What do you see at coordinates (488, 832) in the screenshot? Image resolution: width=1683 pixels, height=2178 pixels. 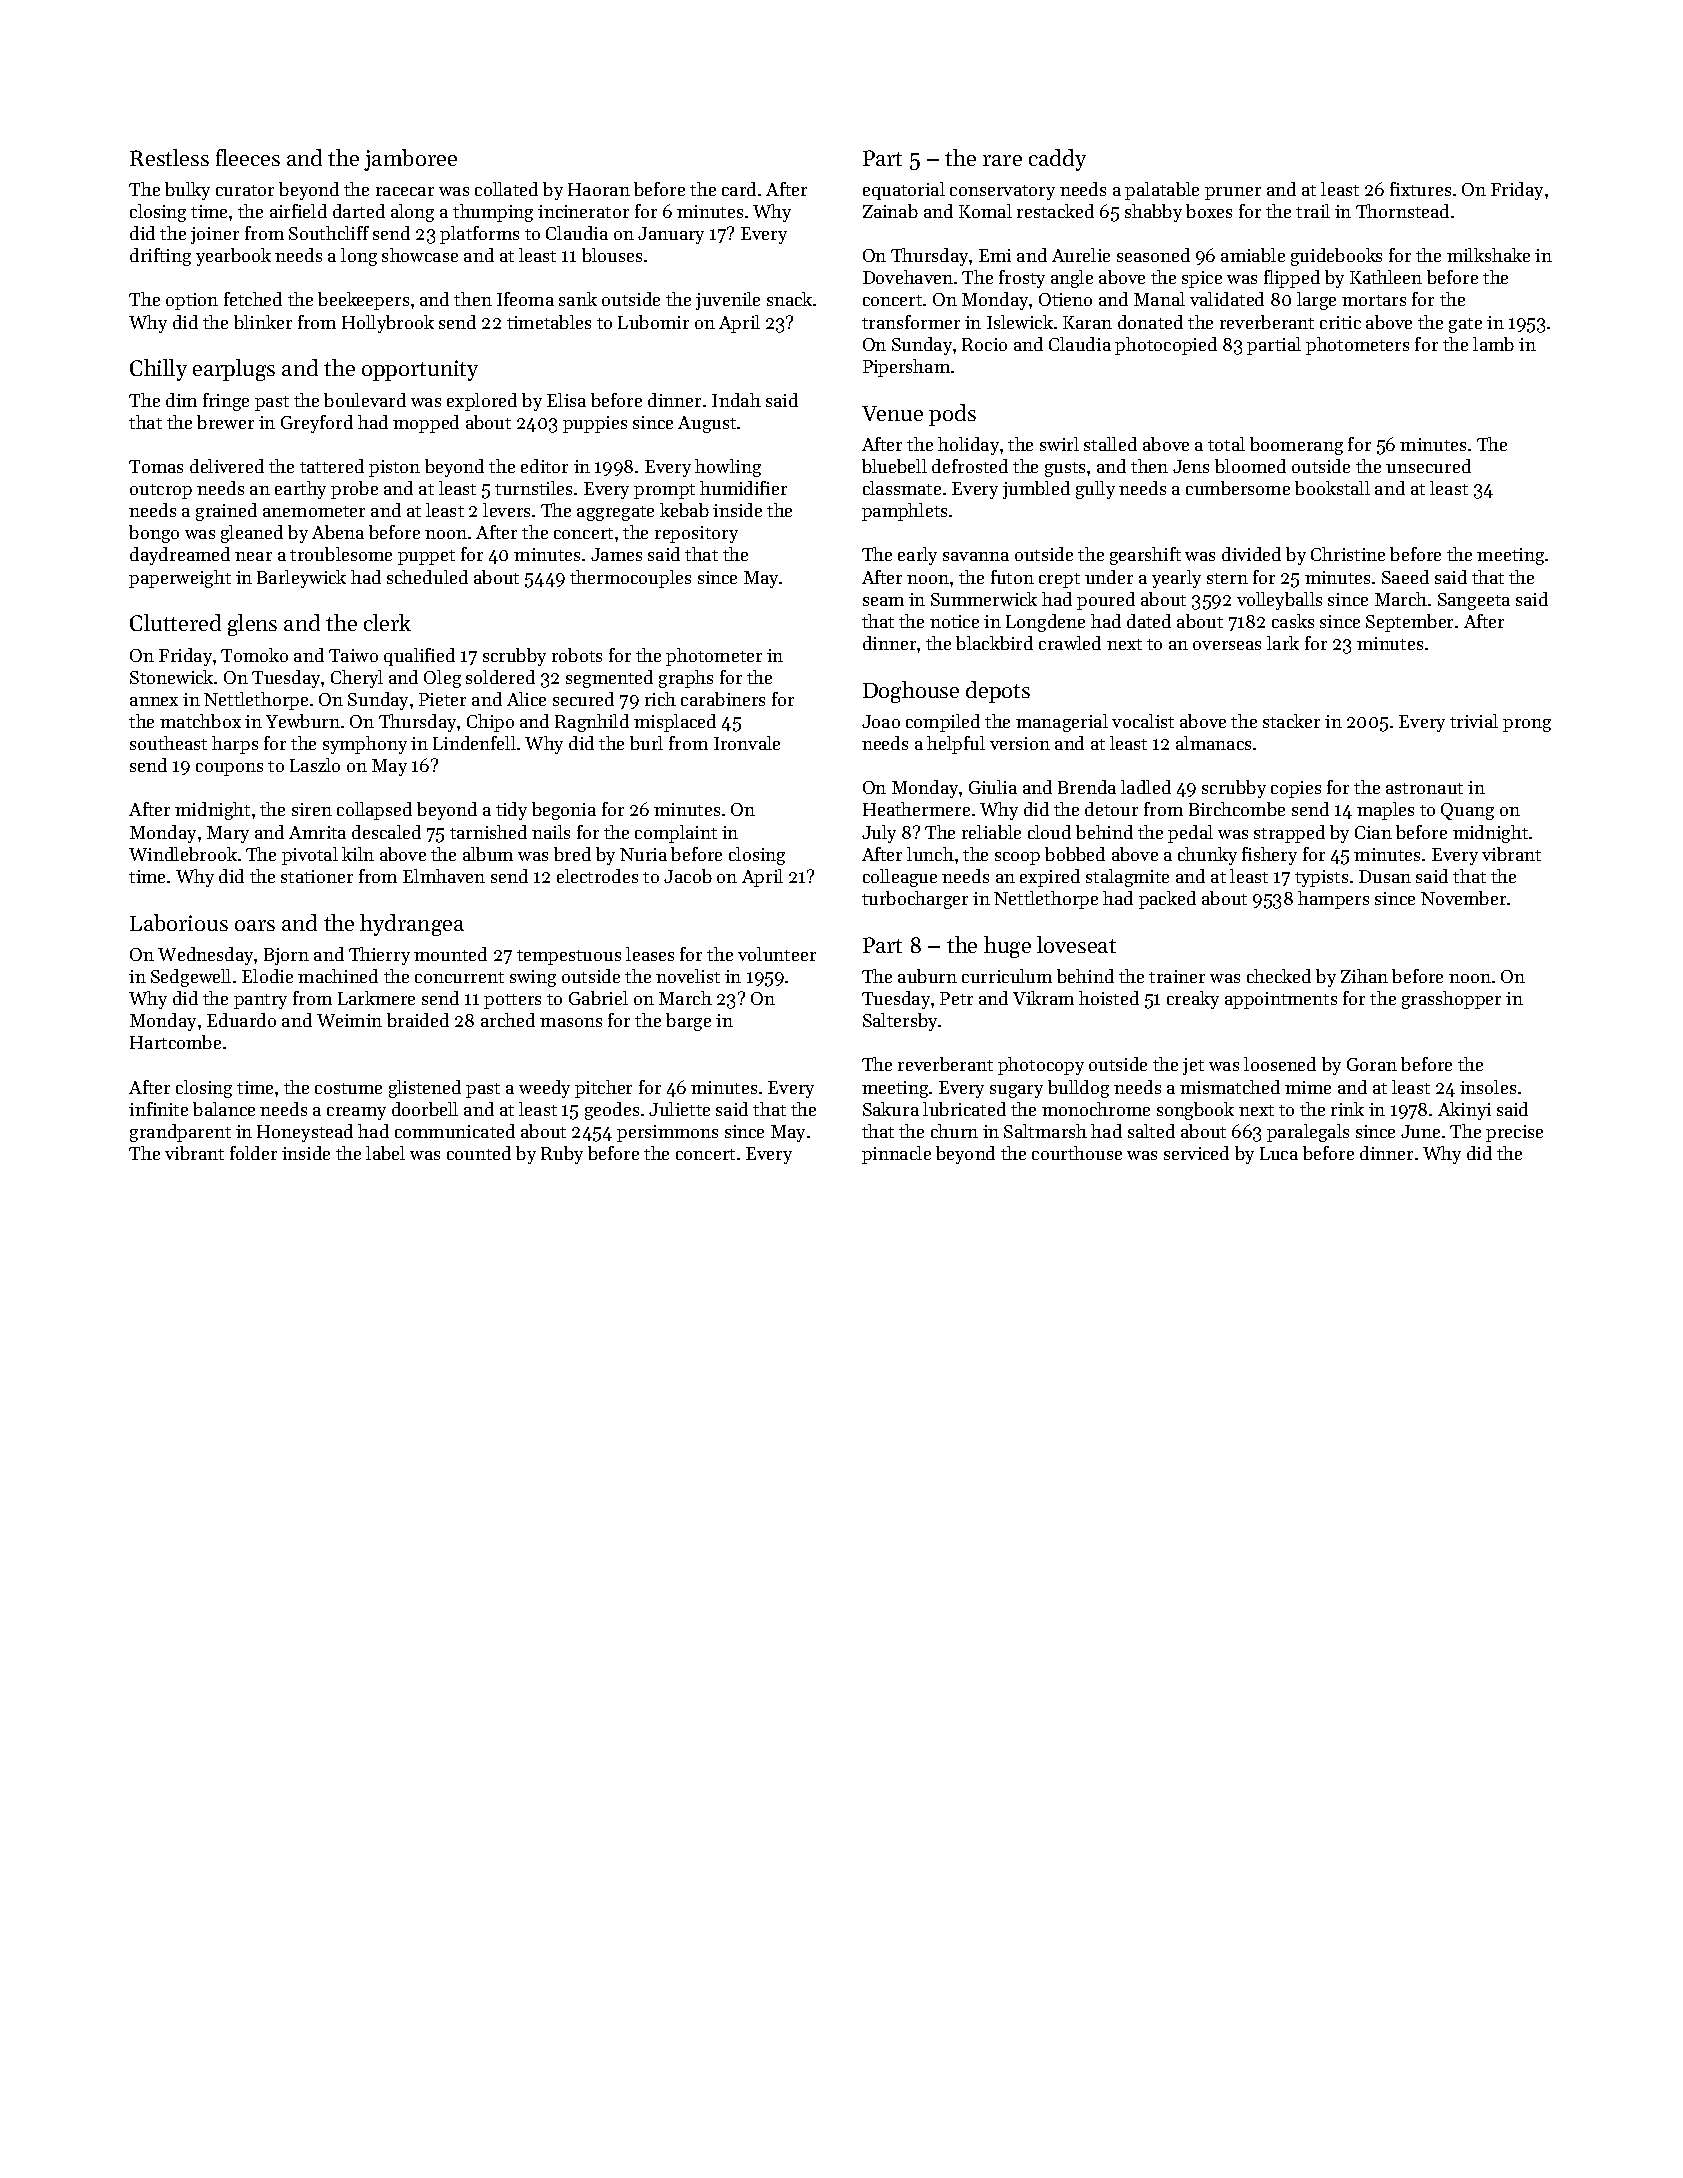 I see `tarnished` at bounding box center [488, 832].
